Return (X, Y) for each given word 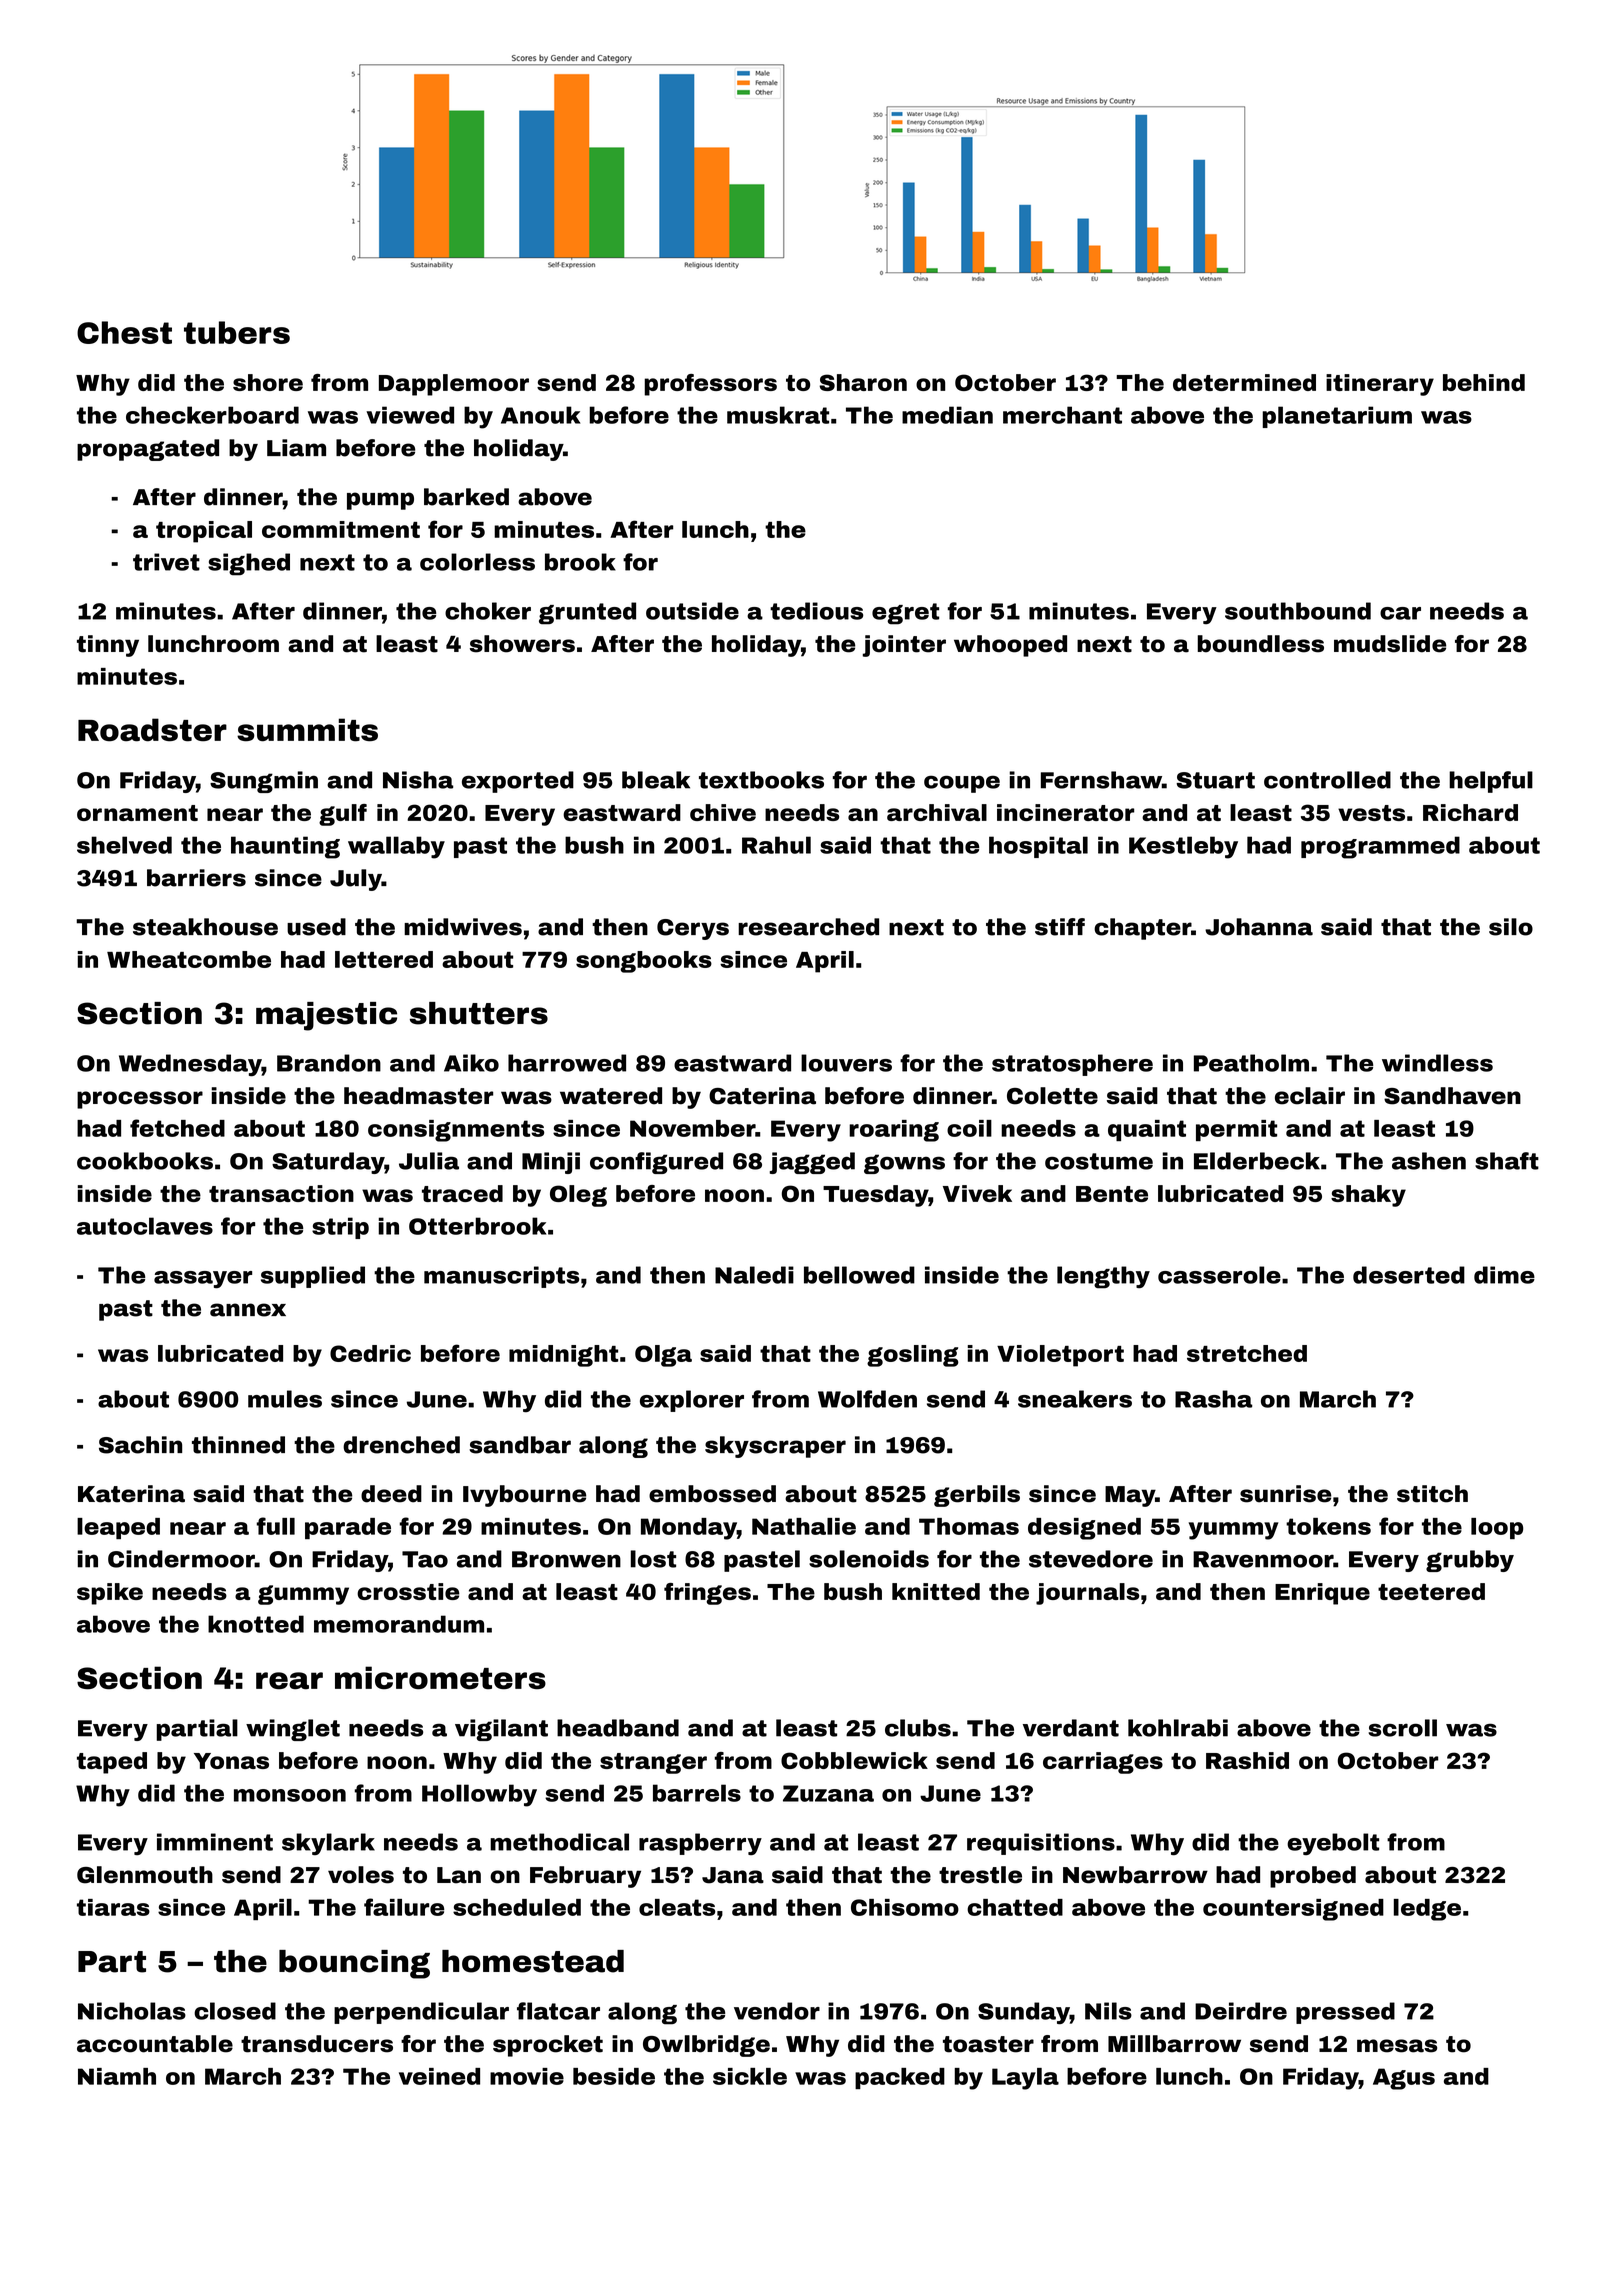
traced (462, 1193)
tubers (237, 332)
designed (1084, 1529)
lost (653, 1559)
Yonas (231, 1761)
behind (1484, 382)
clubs (918, 1728)
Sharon (863, 382)
